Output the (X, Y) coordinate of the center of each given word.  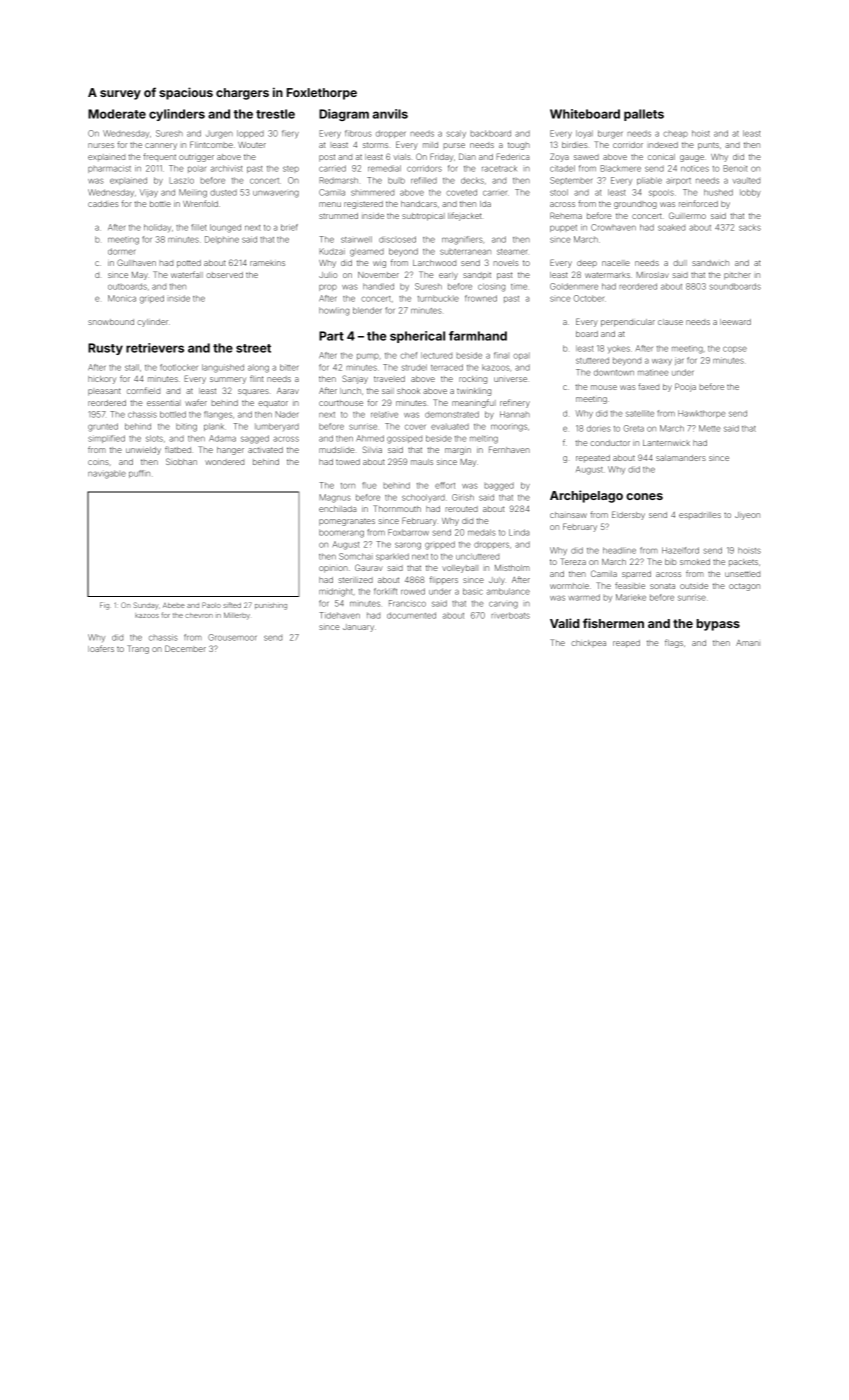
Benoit (735, 168)
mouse (604, 387)
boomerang (341, 533)
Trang (138, 649)
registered (363, 205)
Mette (710, 428)
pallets (644, 115)
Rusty (105, 349)
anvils (390, 114)
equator (273, 404)
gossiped (404, 440)
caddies (103, 204)
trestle (275, 114)
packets (743, 562)
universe (510, 379)
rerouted (462, 509)
